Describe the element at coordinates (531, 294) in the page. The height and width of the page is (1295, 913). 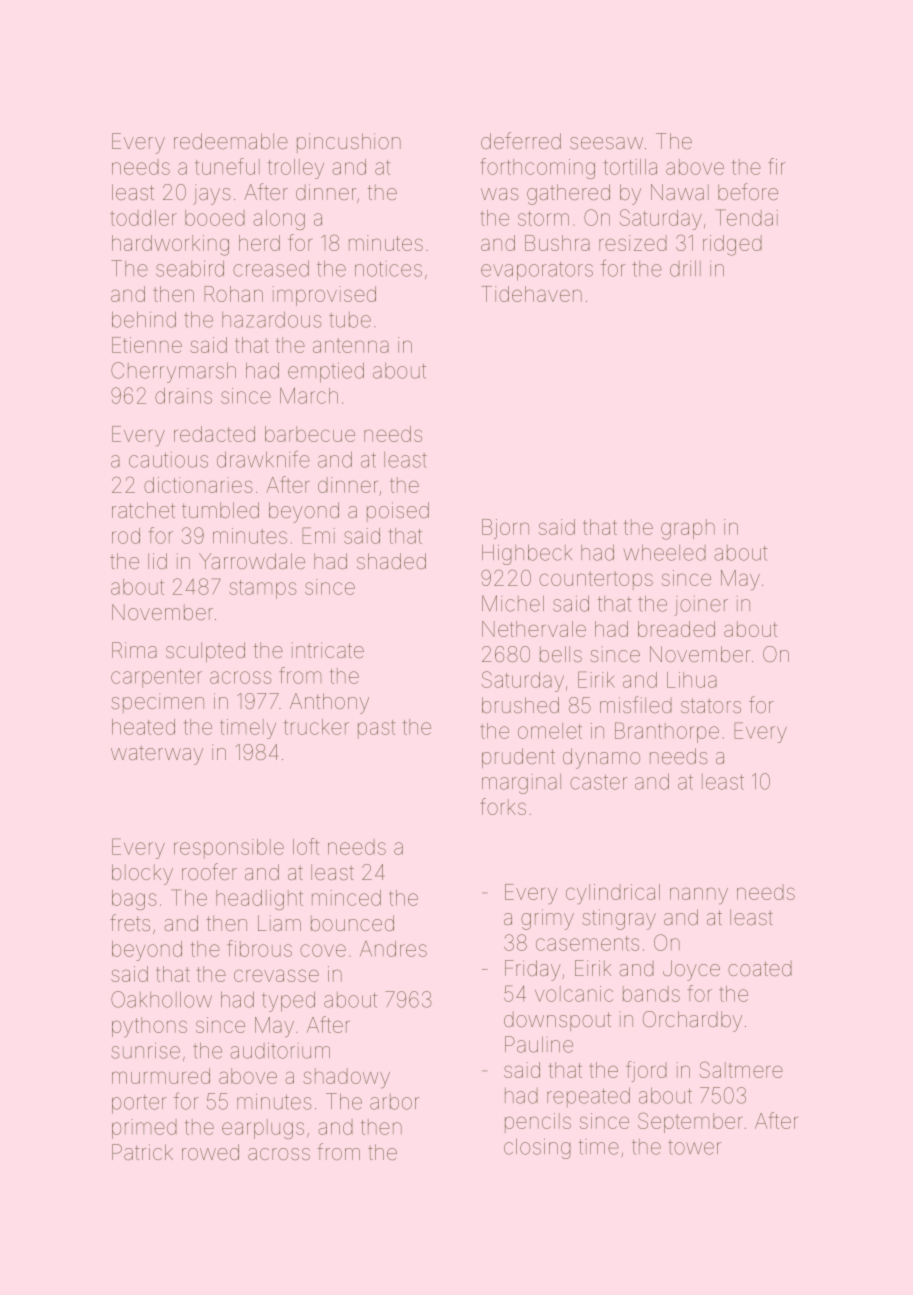
I see `Tidehaven` at that location.
